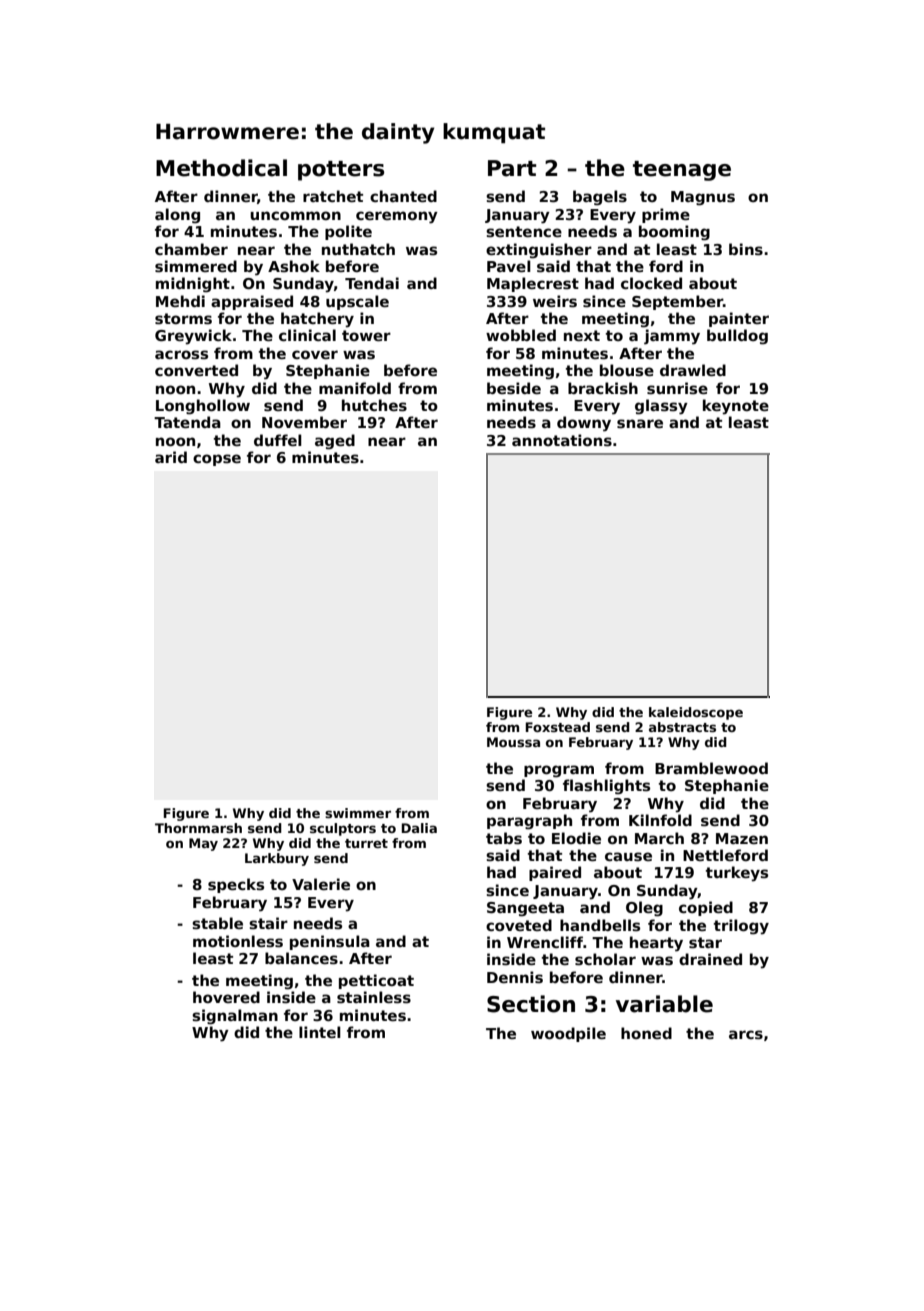 The image size is (924, 1311). Describe the element at coordinates (513, 742) in the screenshot. I see `Moussa` at that location.
